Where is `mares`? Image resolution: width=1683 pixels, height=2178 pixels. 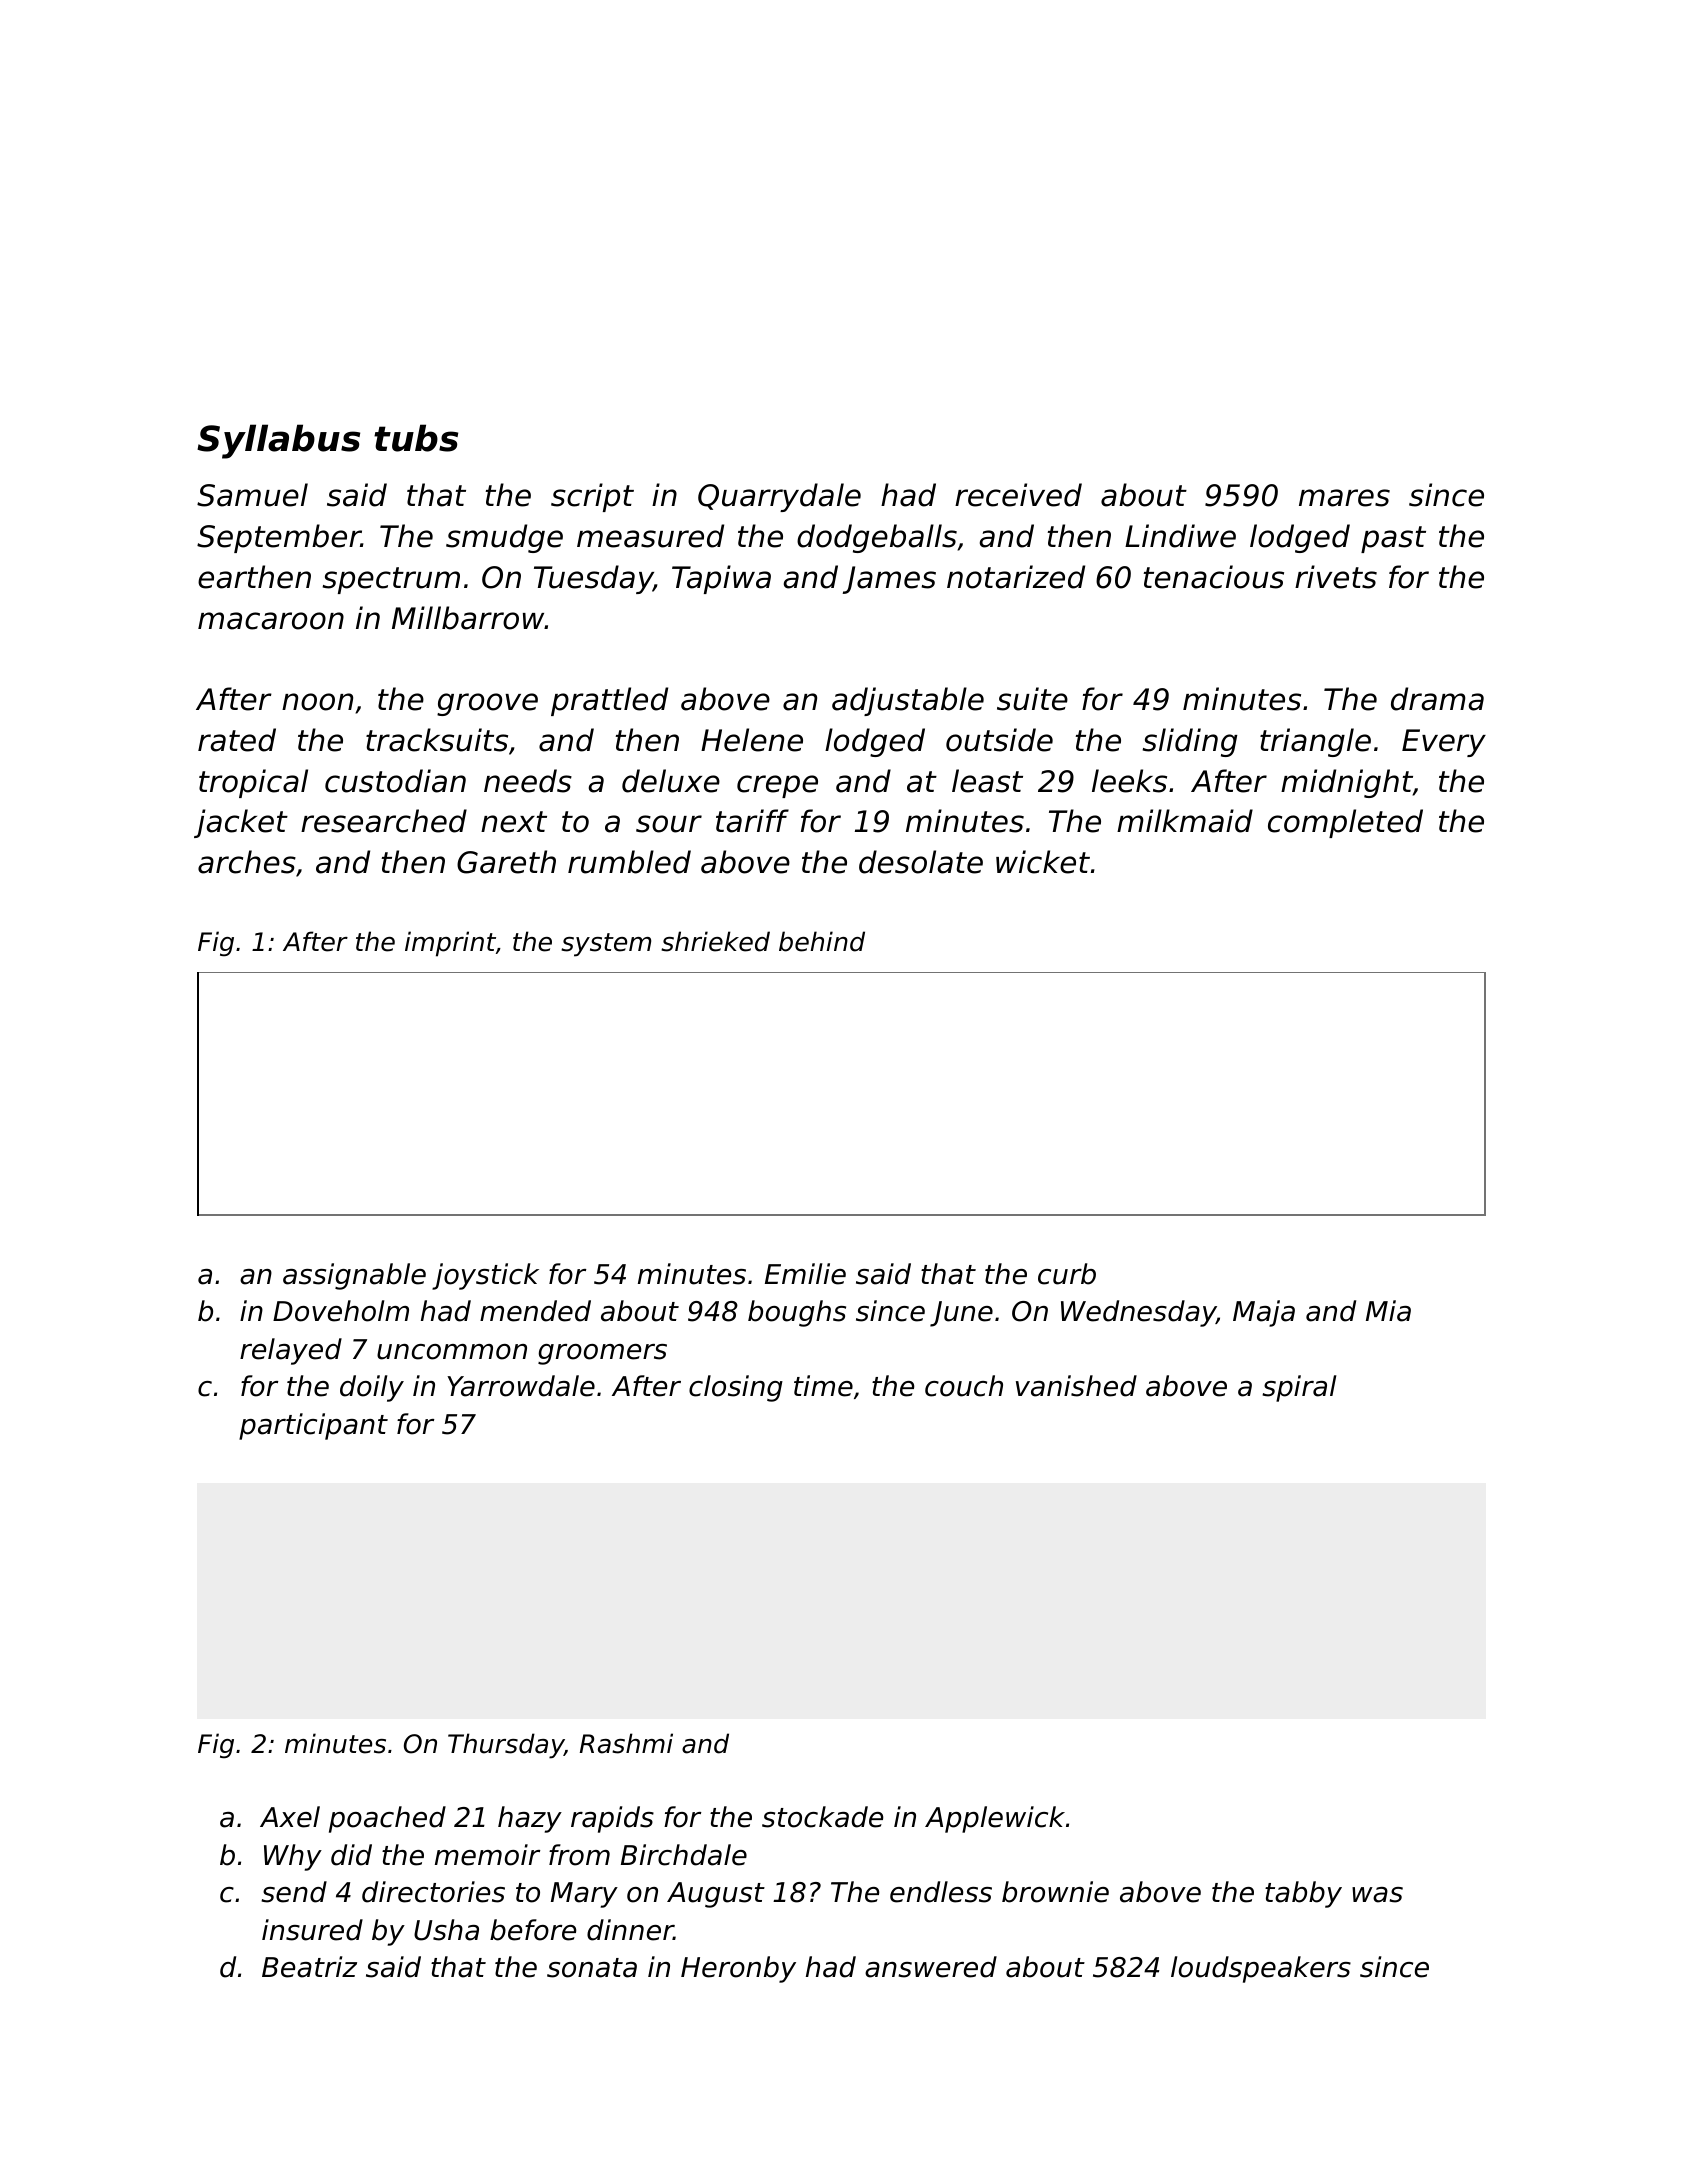
mares is located at coordinates (1344, 498).
